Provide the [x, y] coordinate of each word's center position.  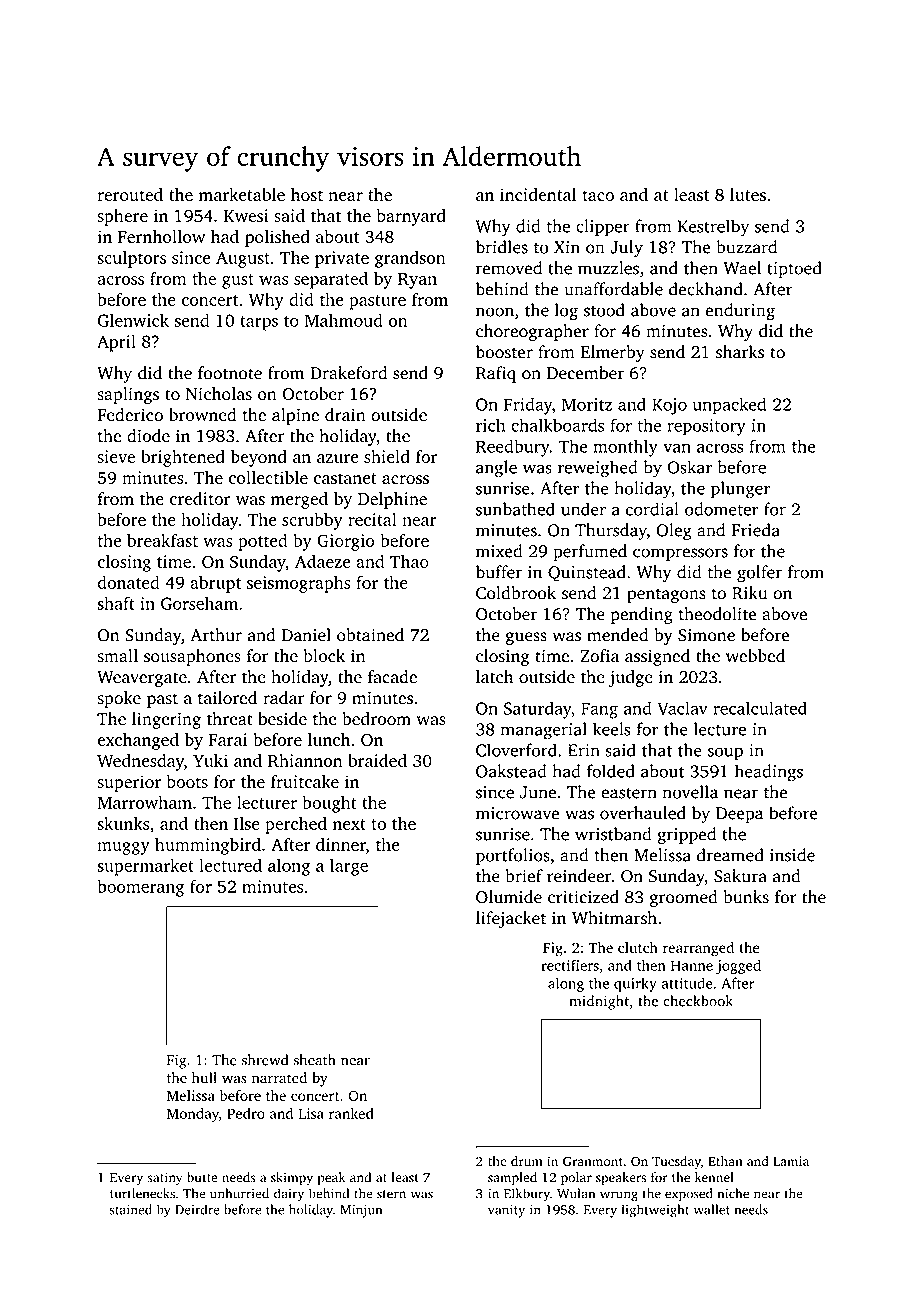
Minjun [361, 1211]
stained [131, 1209]
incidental [538, 194]
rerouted [130, 194]
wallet [712, 1209]
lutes [748, 194]
